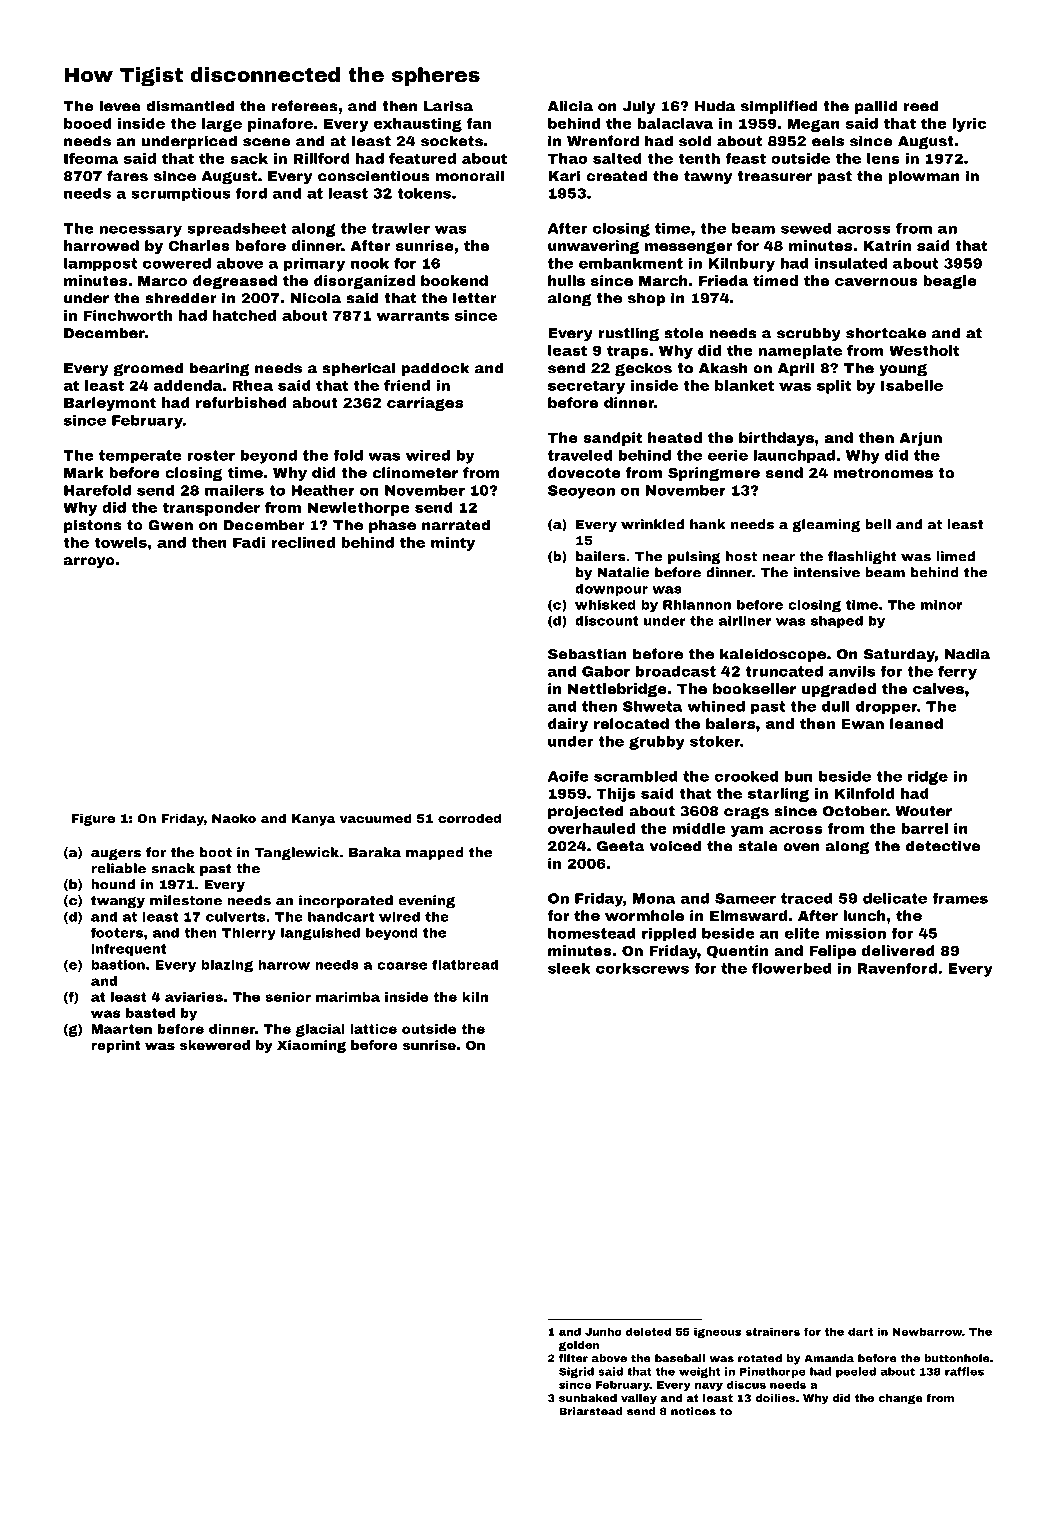  Describe the element at coordinates (465, 964) in the page. I see `flatbread` at that location.
